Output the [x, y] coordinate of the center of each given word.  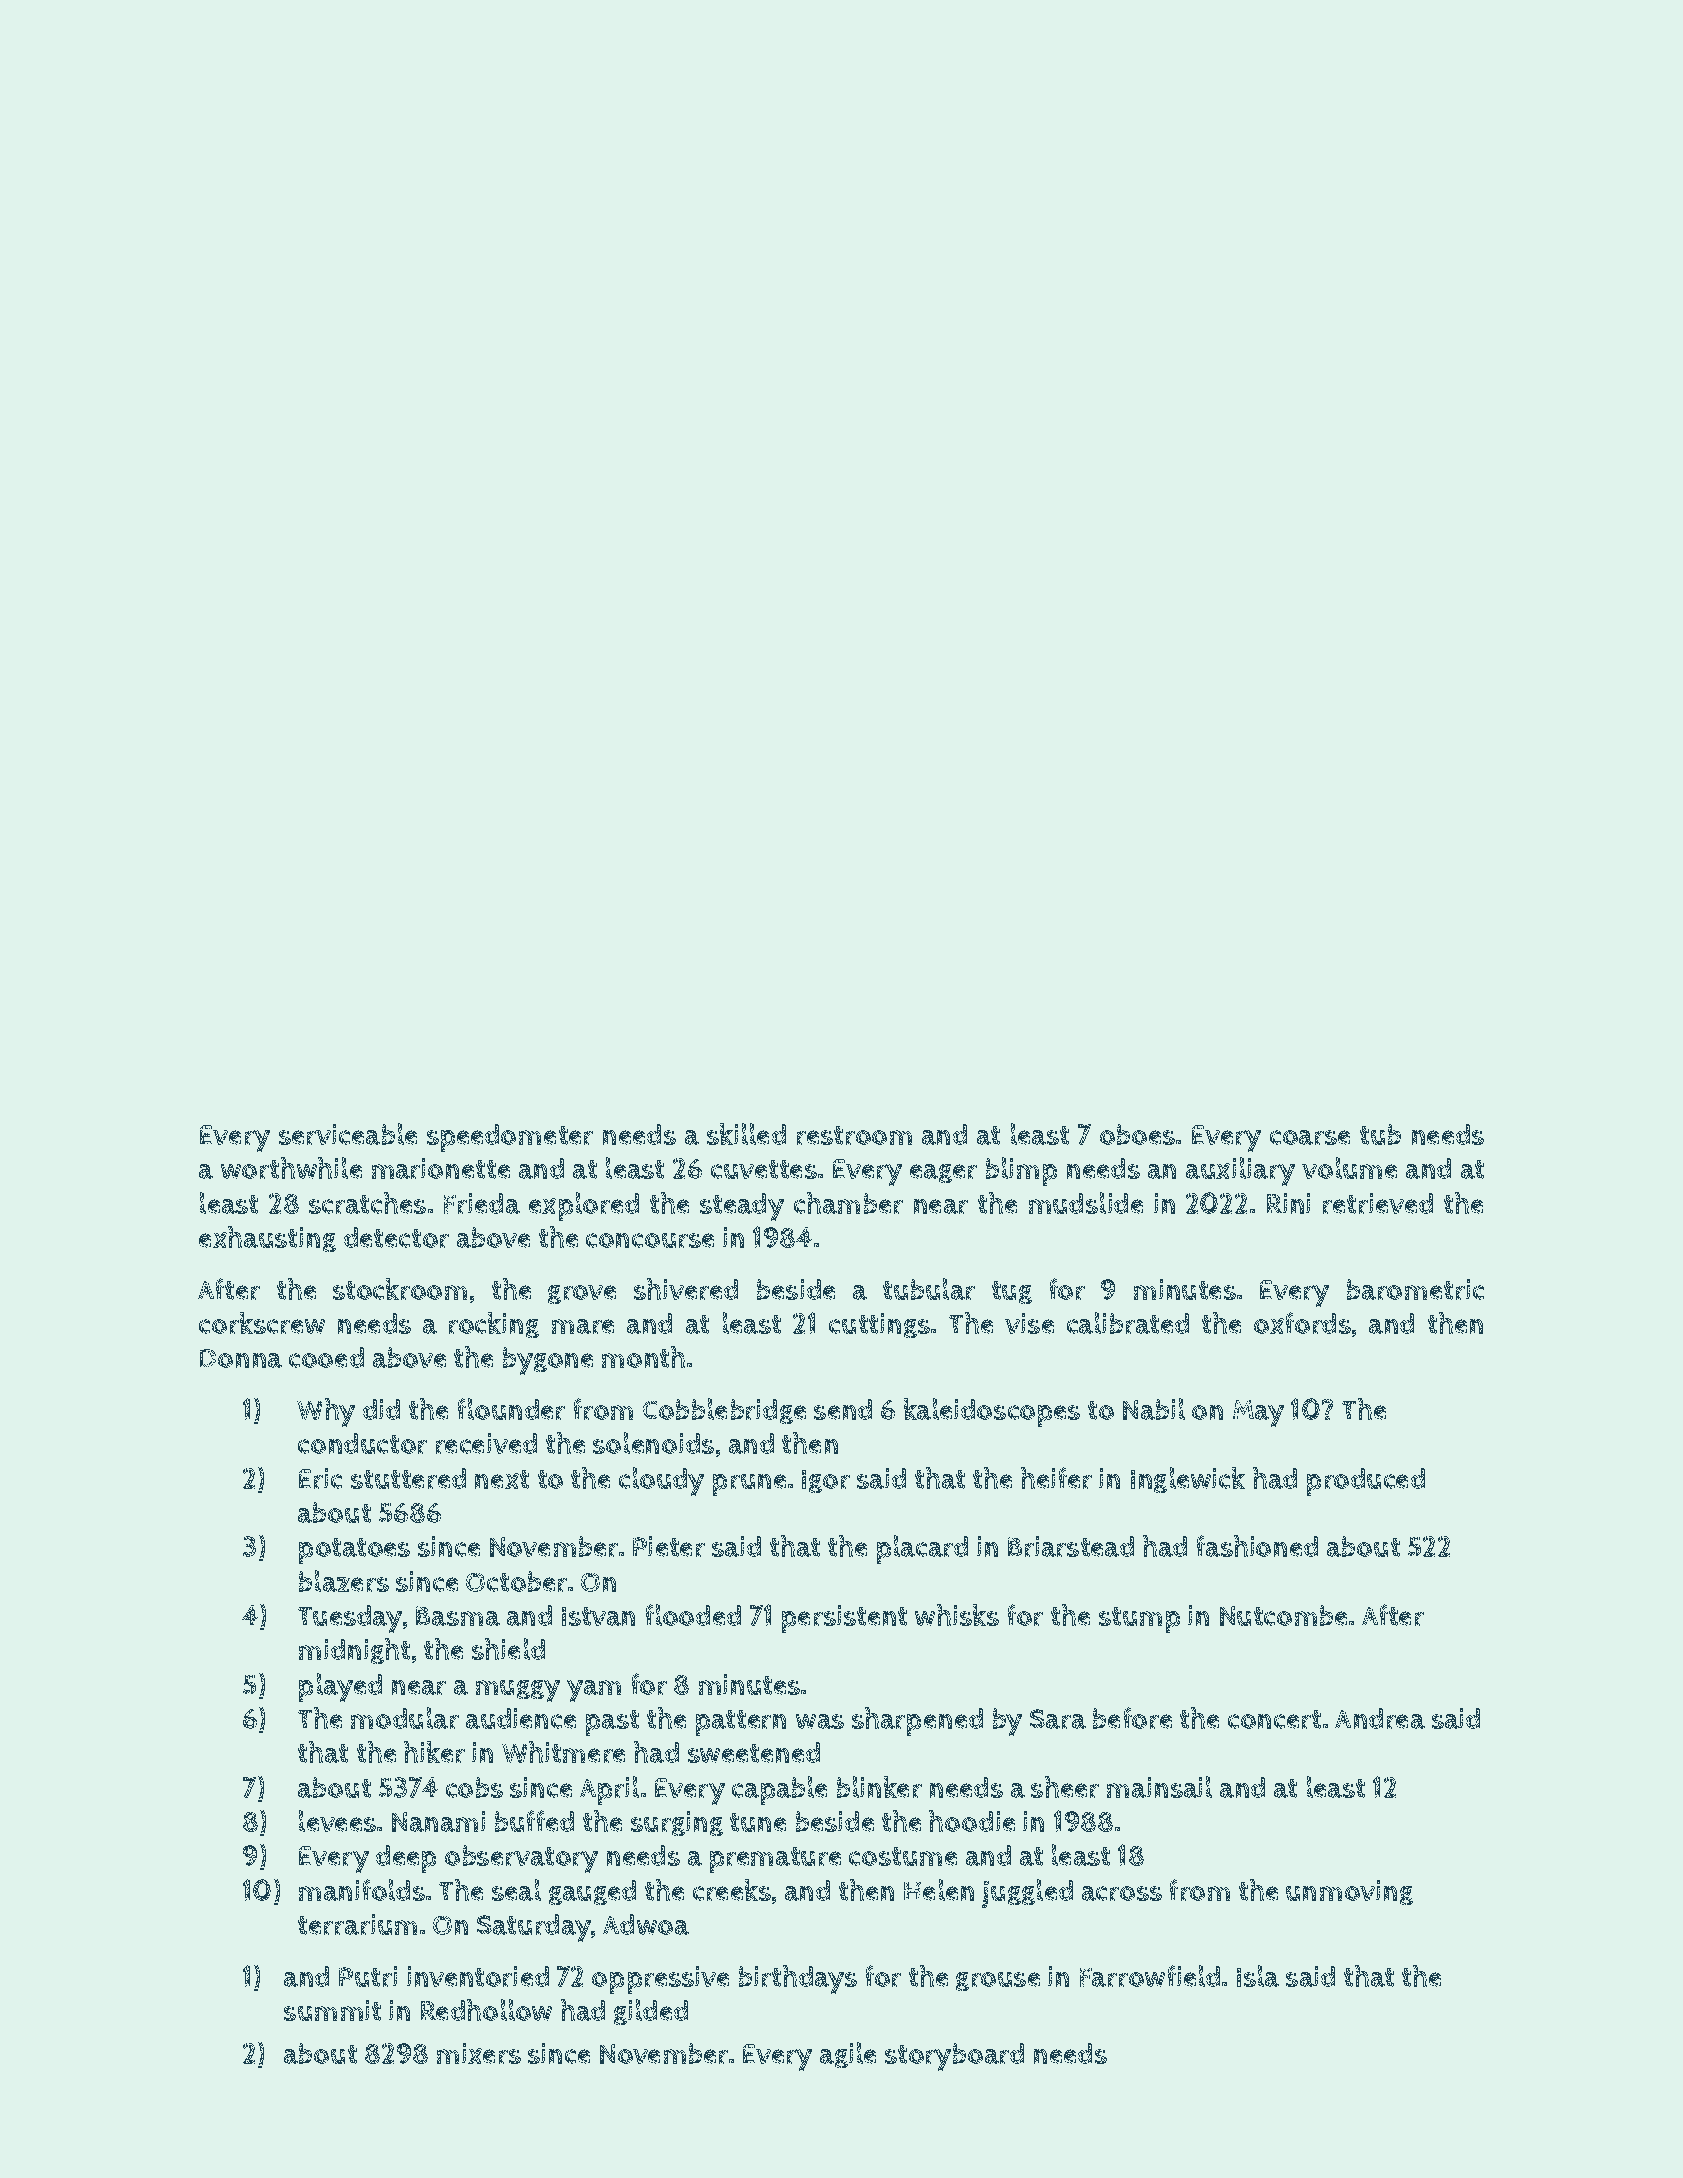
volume [1349, 1168]
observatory [521, 1859]
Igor [826, 1481]
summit [332, 2010]
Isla [1258, 1976]
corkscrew [262, 1323]
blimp [1021, 1171]
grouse [998, 1981]
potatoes [354, 1551]
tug [1012, 1292]
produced [1366, 1482]
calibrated [1128, 1323]
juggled [1027, 1893]
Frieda [482, 1203]
